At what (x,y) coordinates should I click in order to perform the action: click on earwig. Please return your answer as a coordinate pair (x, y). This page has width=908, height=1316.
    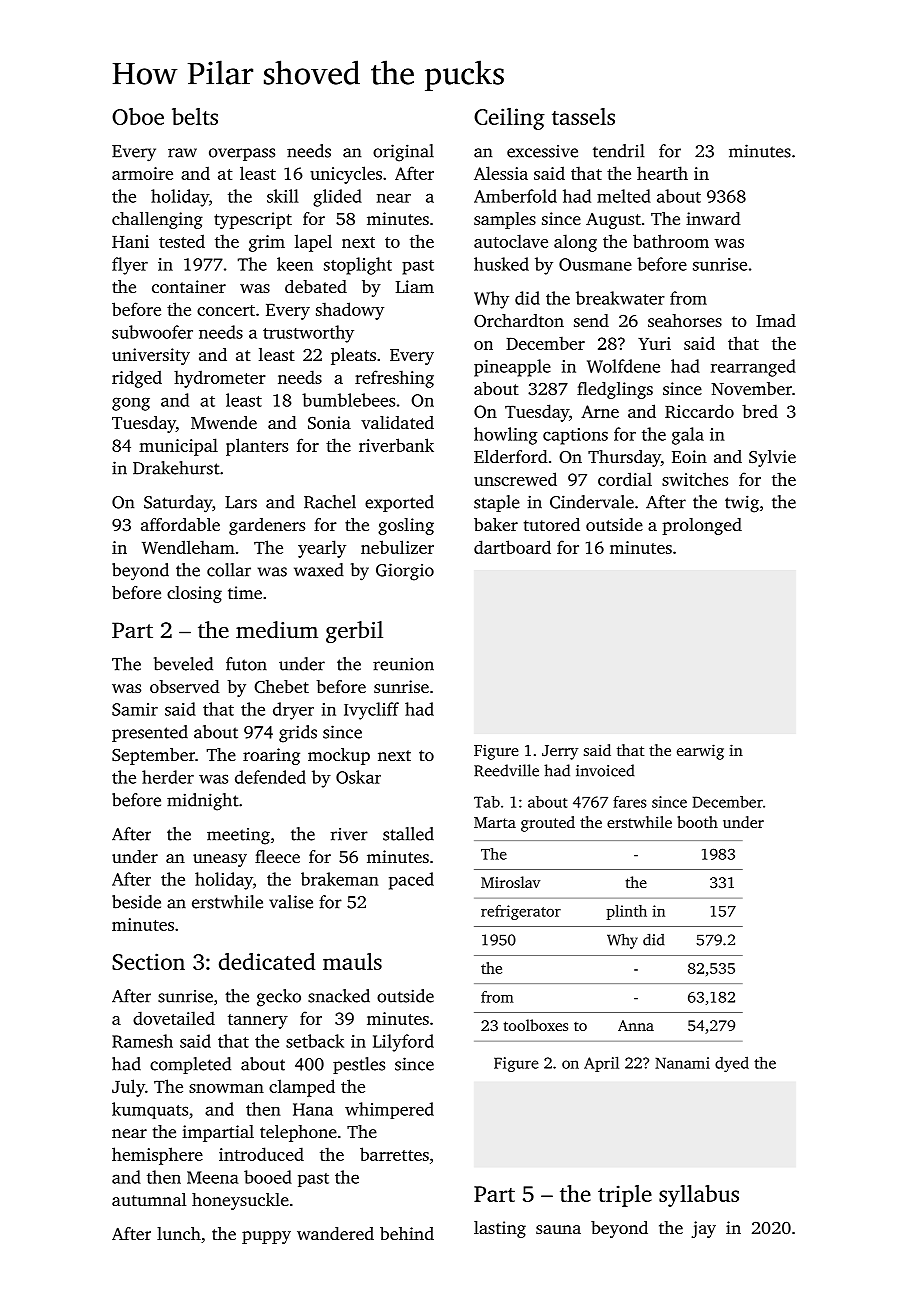
    Looking at the image, I should click on (700, 752).
